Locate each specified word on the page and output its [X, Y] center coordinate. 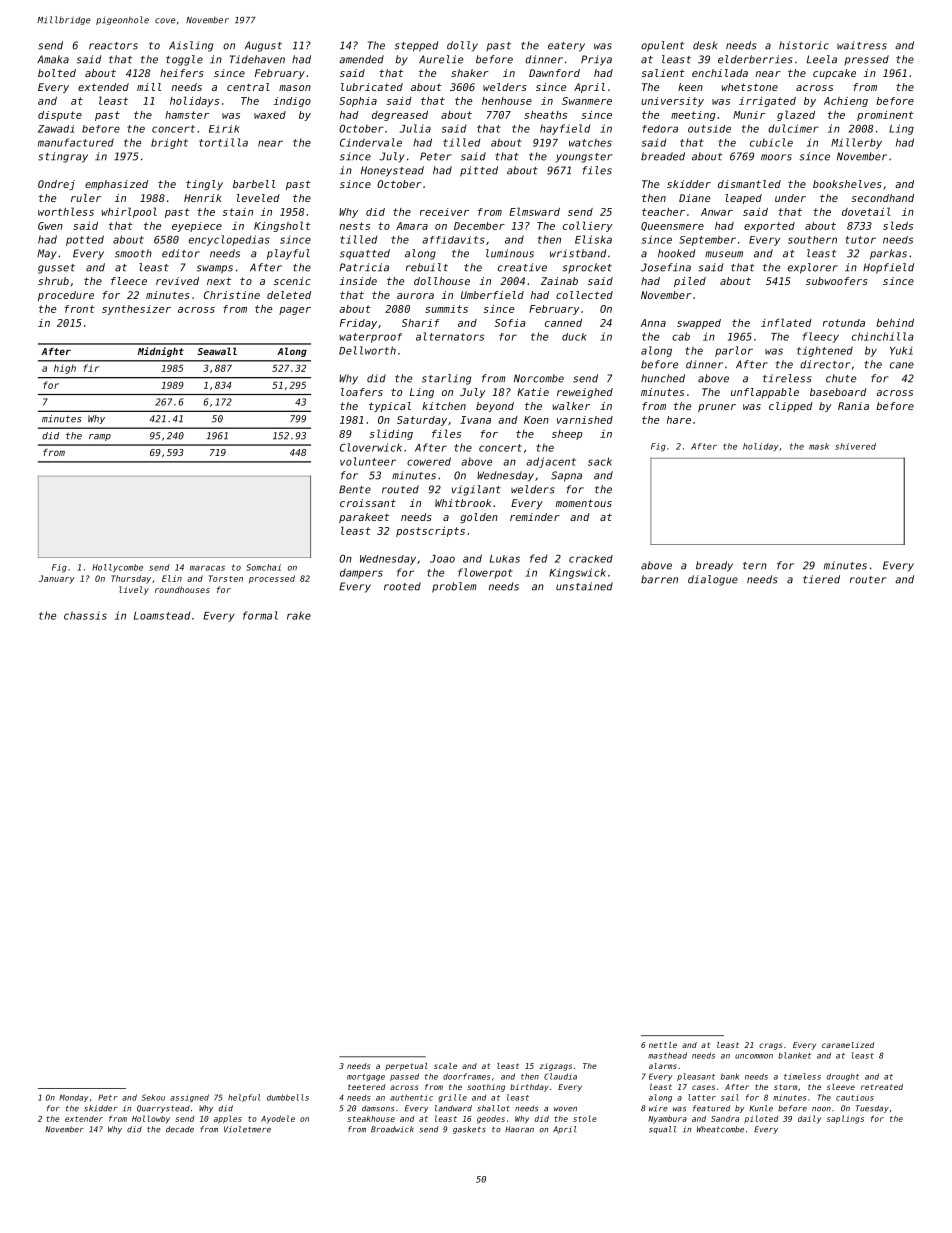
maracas [207, 568]
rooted [402, 586]
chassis [85, 615]
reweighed [585, 393]
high [65, 369]
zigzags [555, 1067]
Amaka [53, 59]
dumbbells [288, 1097]
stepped [416, 46]
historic [804, 45]
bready [714, 566]
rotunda [844, 323]
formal [260, 615]
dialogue [713, 580]
